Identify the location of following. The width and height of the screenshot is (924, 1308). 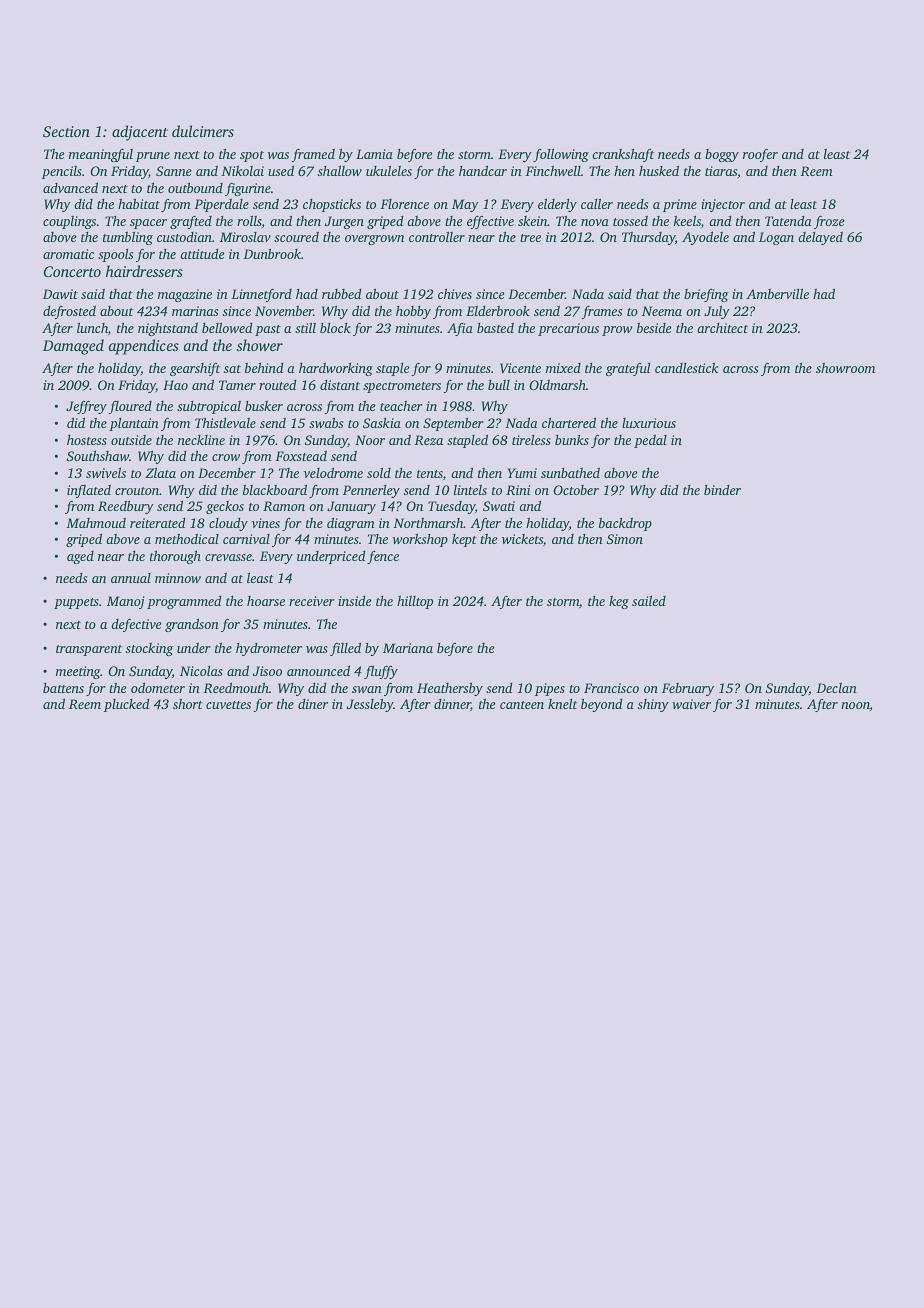
(561, 155).
